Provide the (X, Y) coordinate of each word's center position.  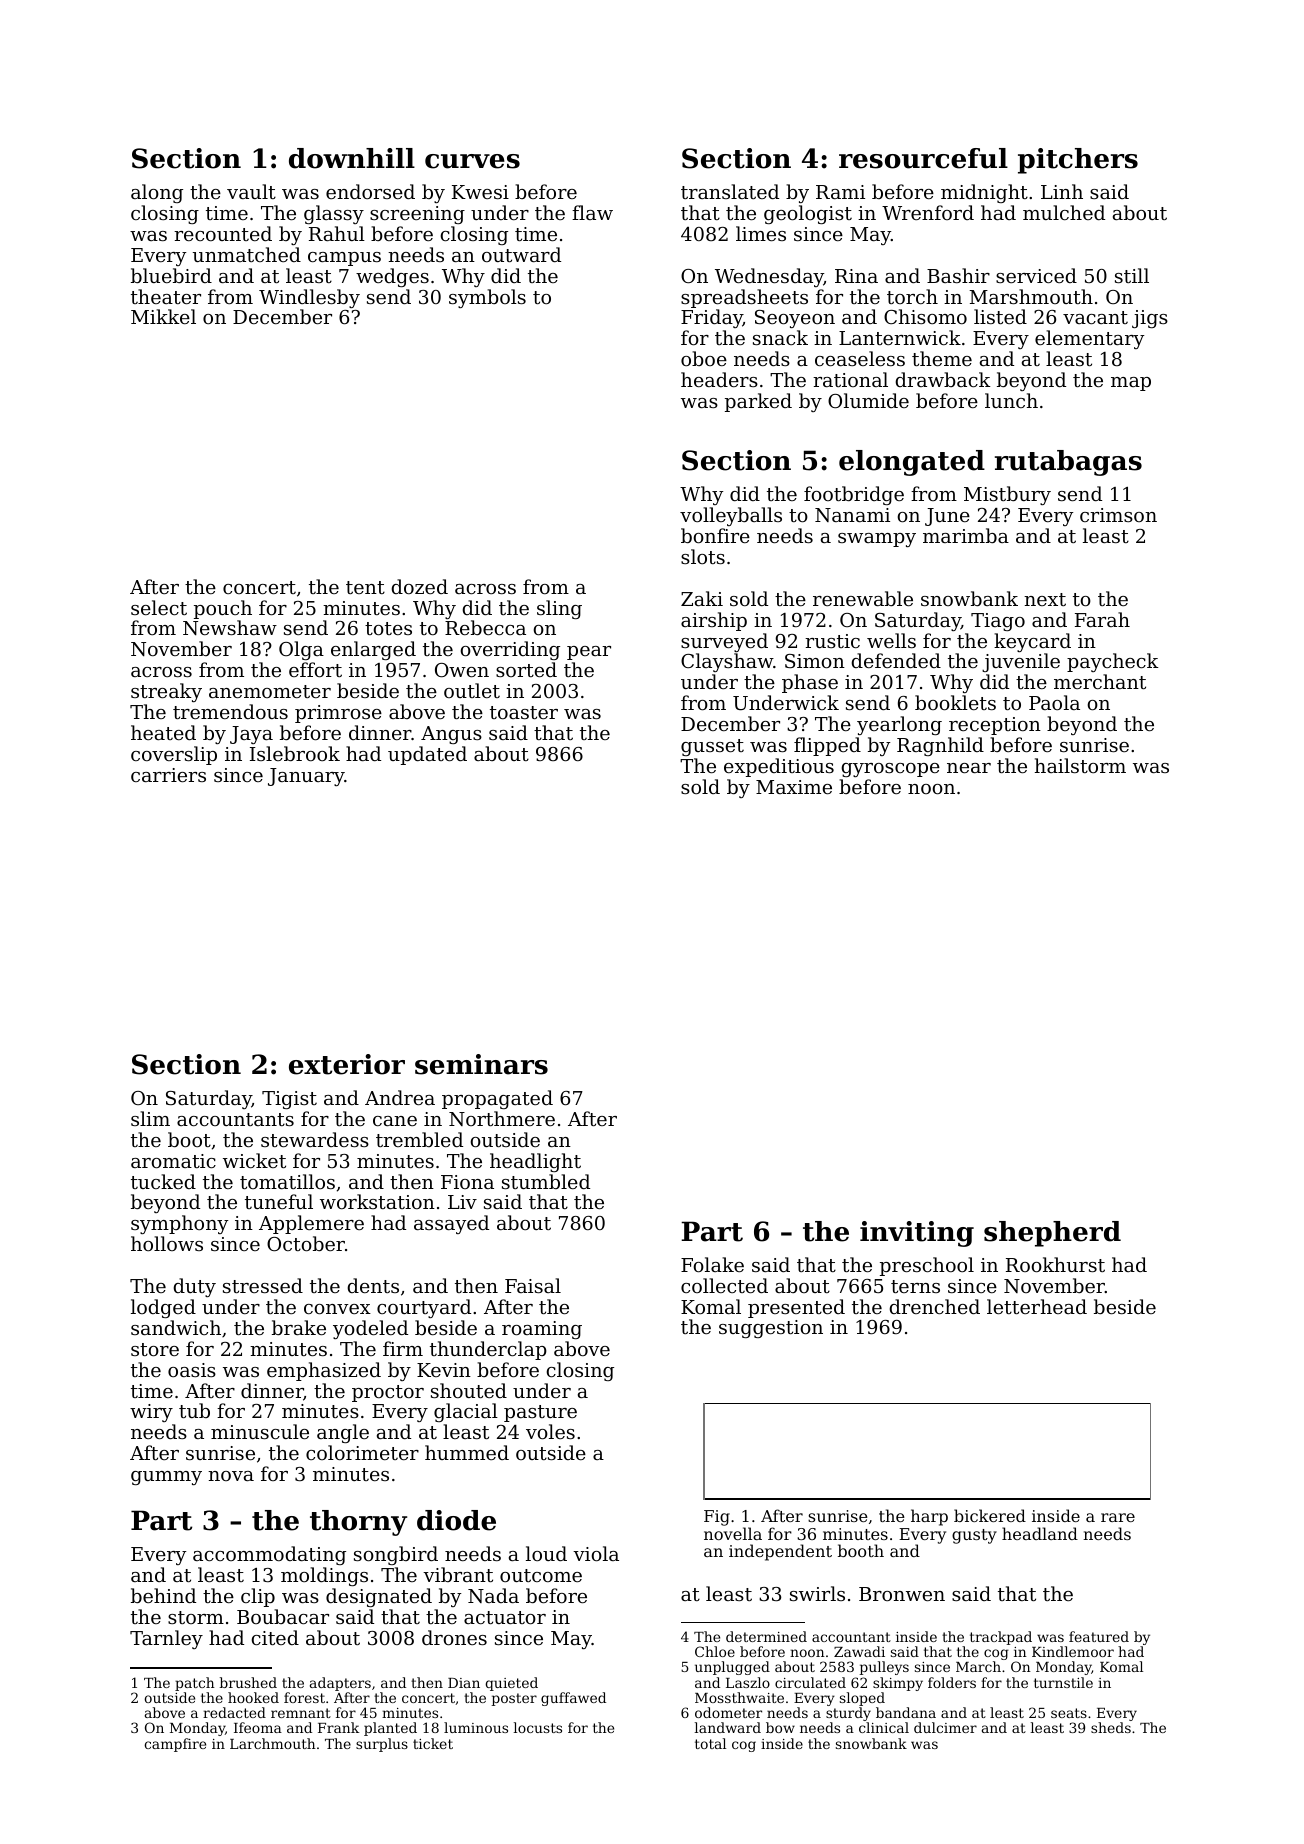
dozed (419, 586)
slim (150, 1118)
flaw (592, 212)
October (306, 1243)
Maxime (794, 787)
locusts (538, 1727)
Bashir (958, 275)
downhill (352, 158)
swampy (877, 540)
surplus (382, 1745)
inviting (917, 1234)
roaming (542, 1330)
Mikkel (163, 316)
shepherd (1052, 1234)
